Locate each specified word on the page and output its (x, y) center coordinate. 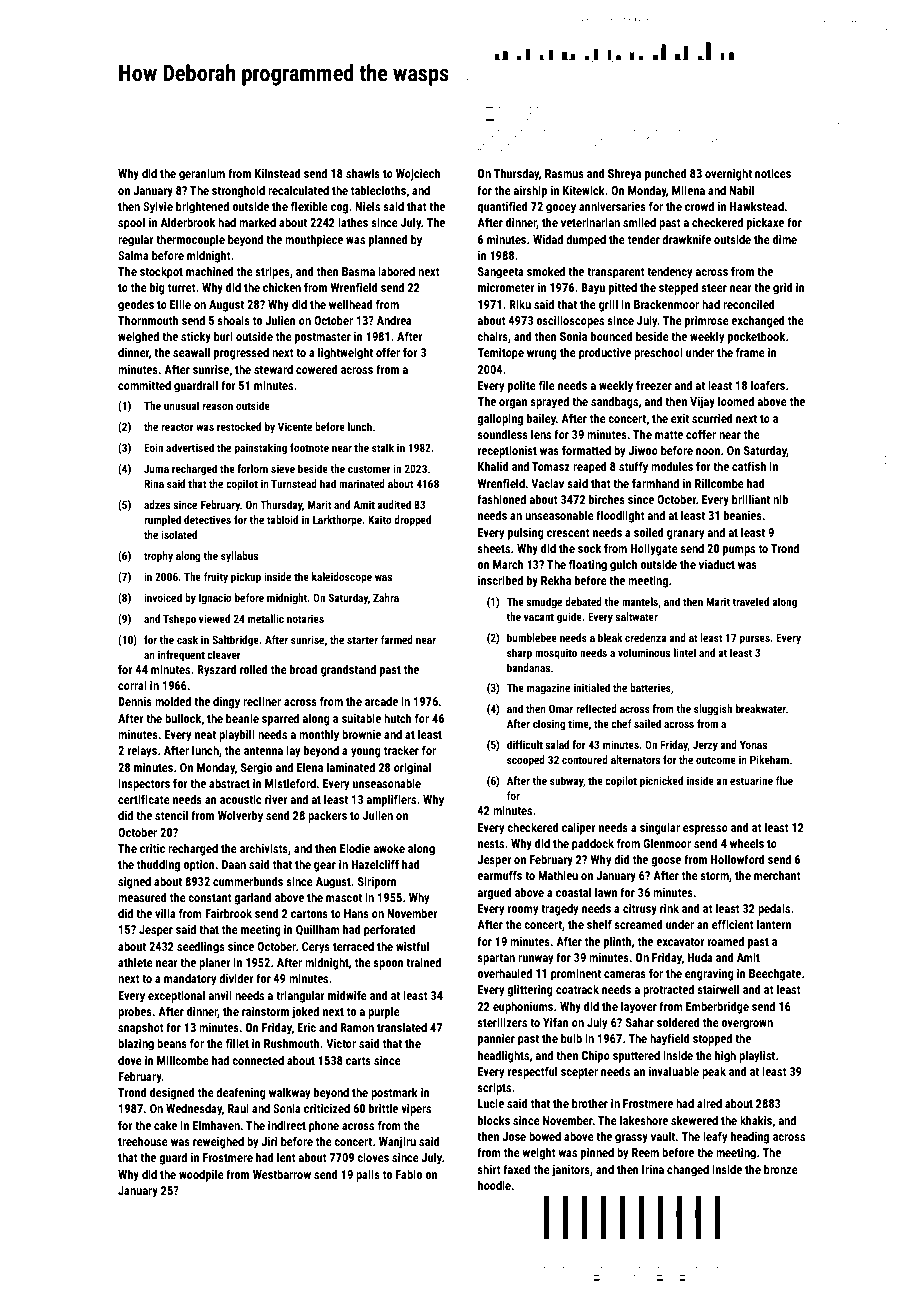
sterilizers (502, 1022)
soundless (502, 434)
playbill (237, 735)
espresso (705, 830)
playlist (757, 1056)
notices (773, 173)
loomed (736, 401)
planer (215, 963)
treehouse (143, 1141)
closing (549, 725)
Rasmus (564, 173)
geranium (202, 175)
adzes (157, 504)
